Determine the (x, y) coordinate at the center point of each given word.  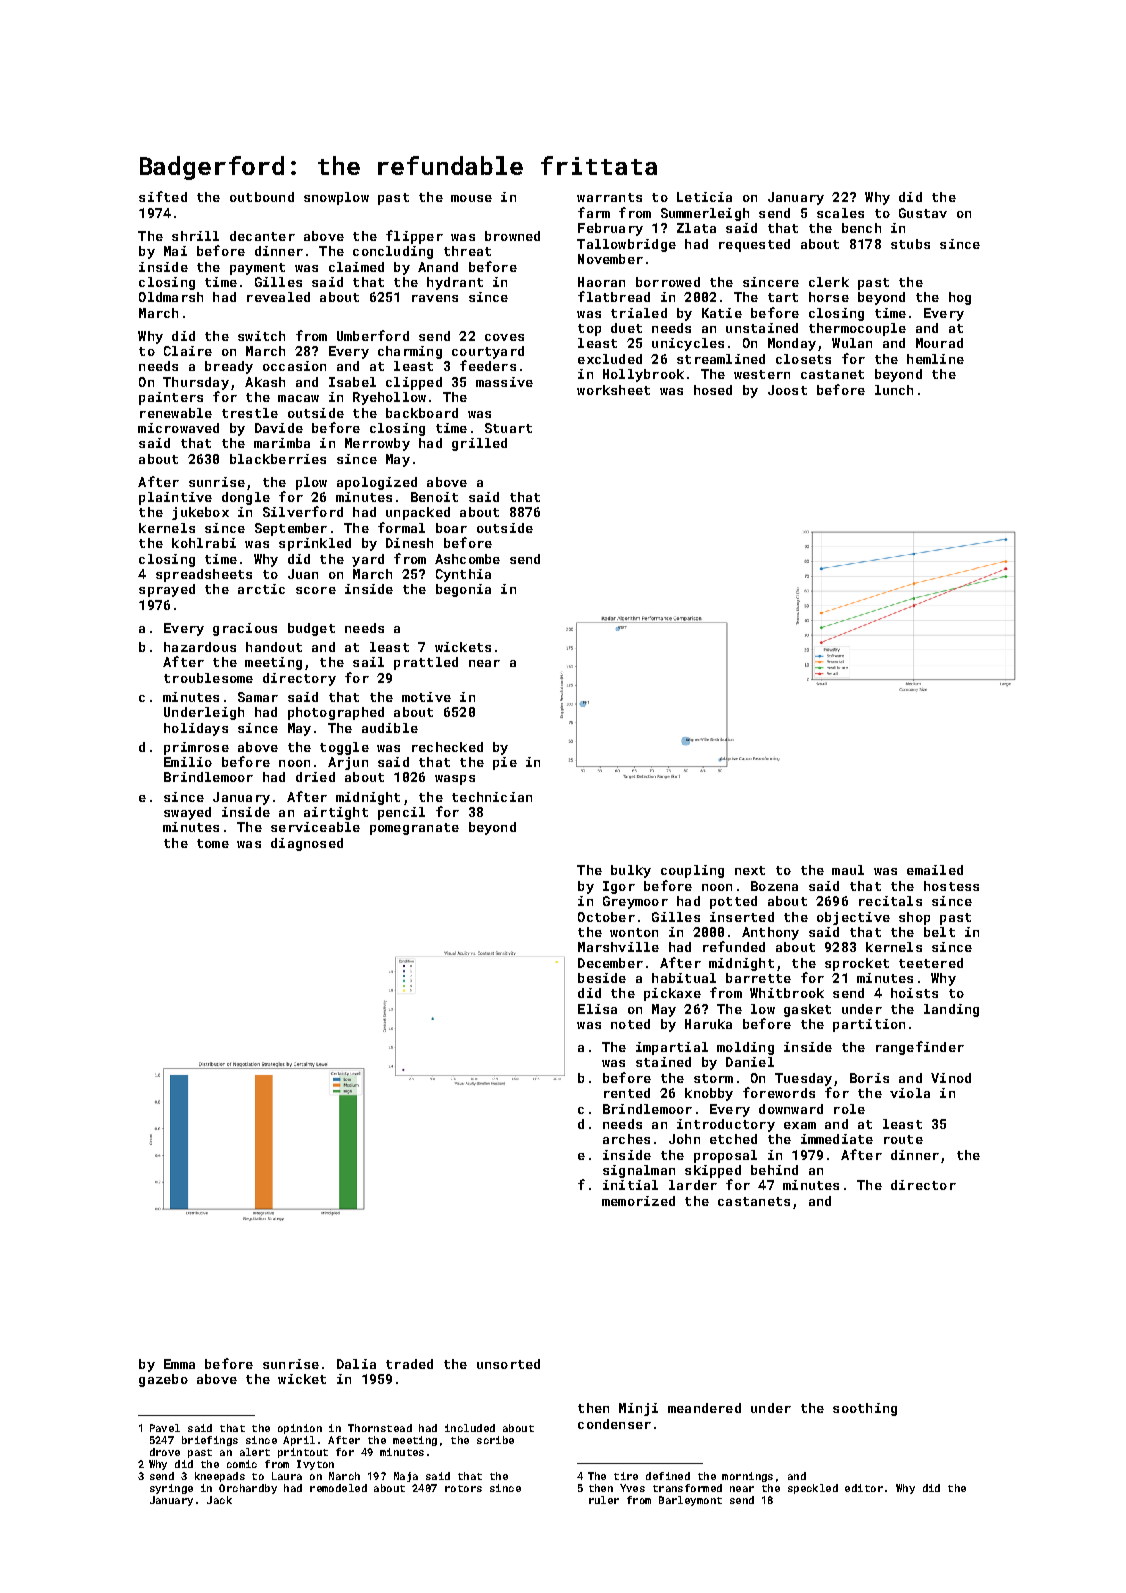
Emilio (188, 762)
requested (754, 245)
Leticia (704, 197)
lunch (894, 390)
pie (505, 763)
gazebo (163, 1380)
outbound (262, 197)
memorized (638, 1201)
